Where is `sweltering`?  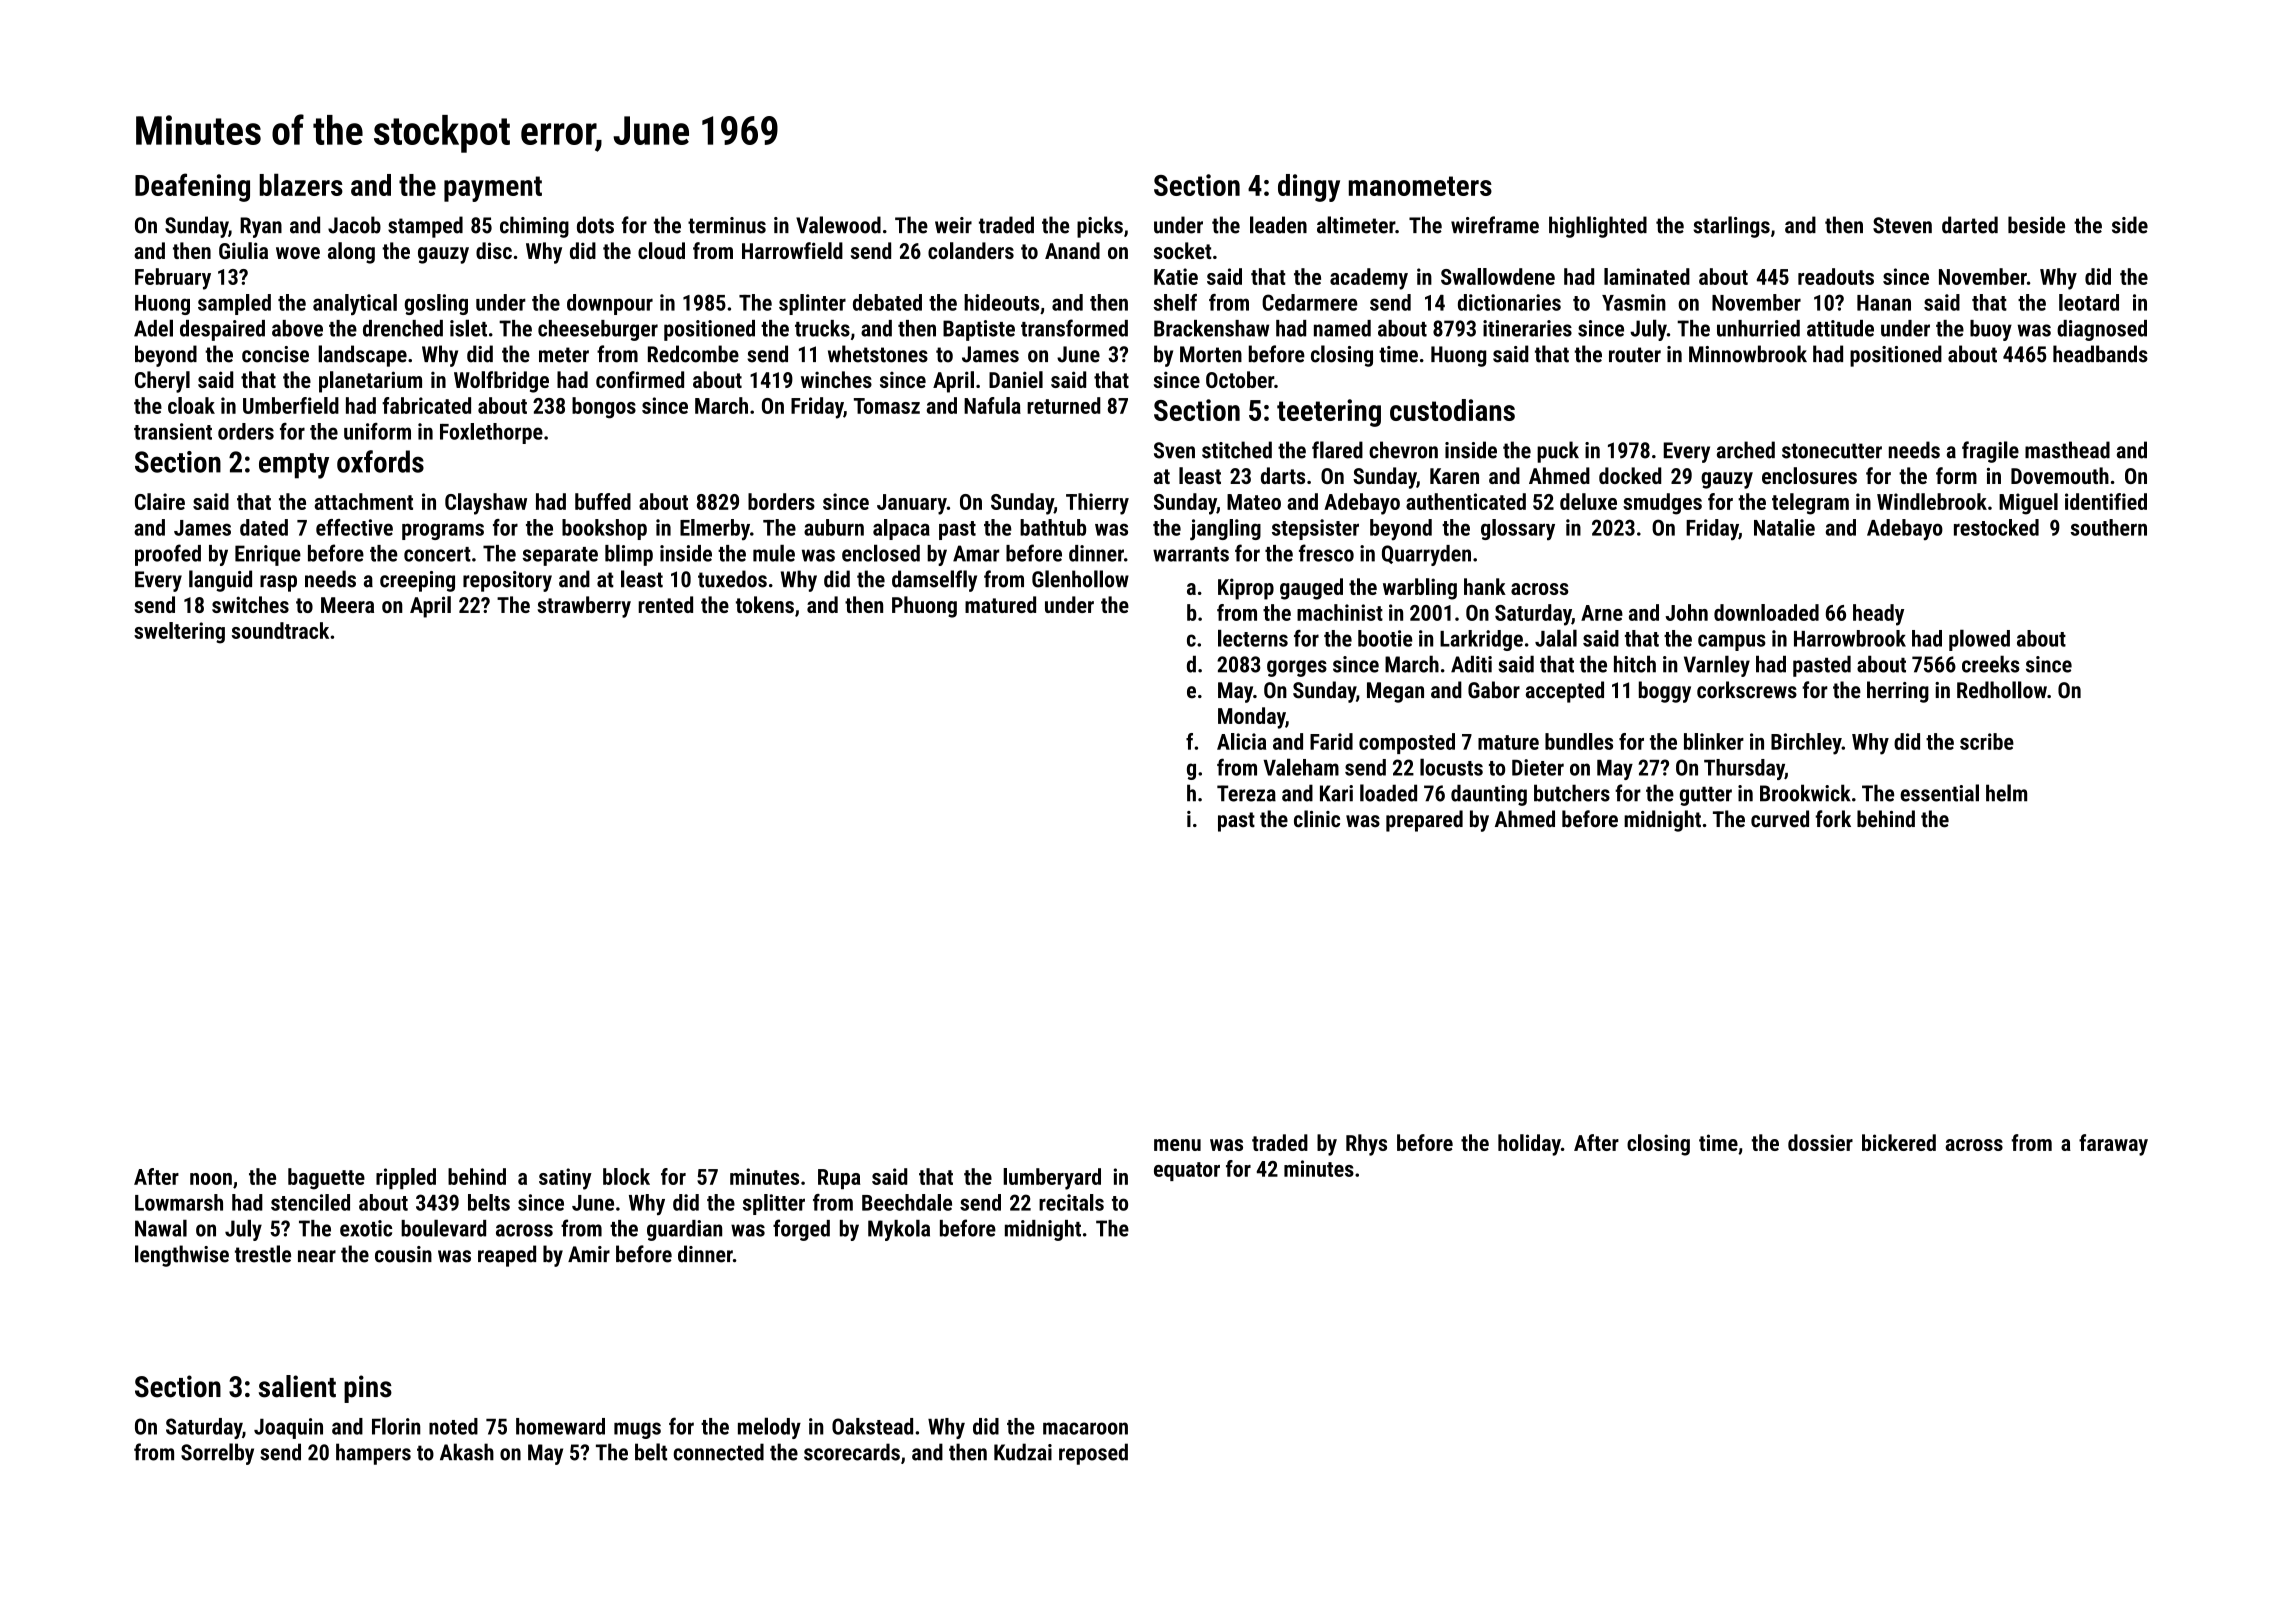
sweltering is located at coordinates (179, 633).
